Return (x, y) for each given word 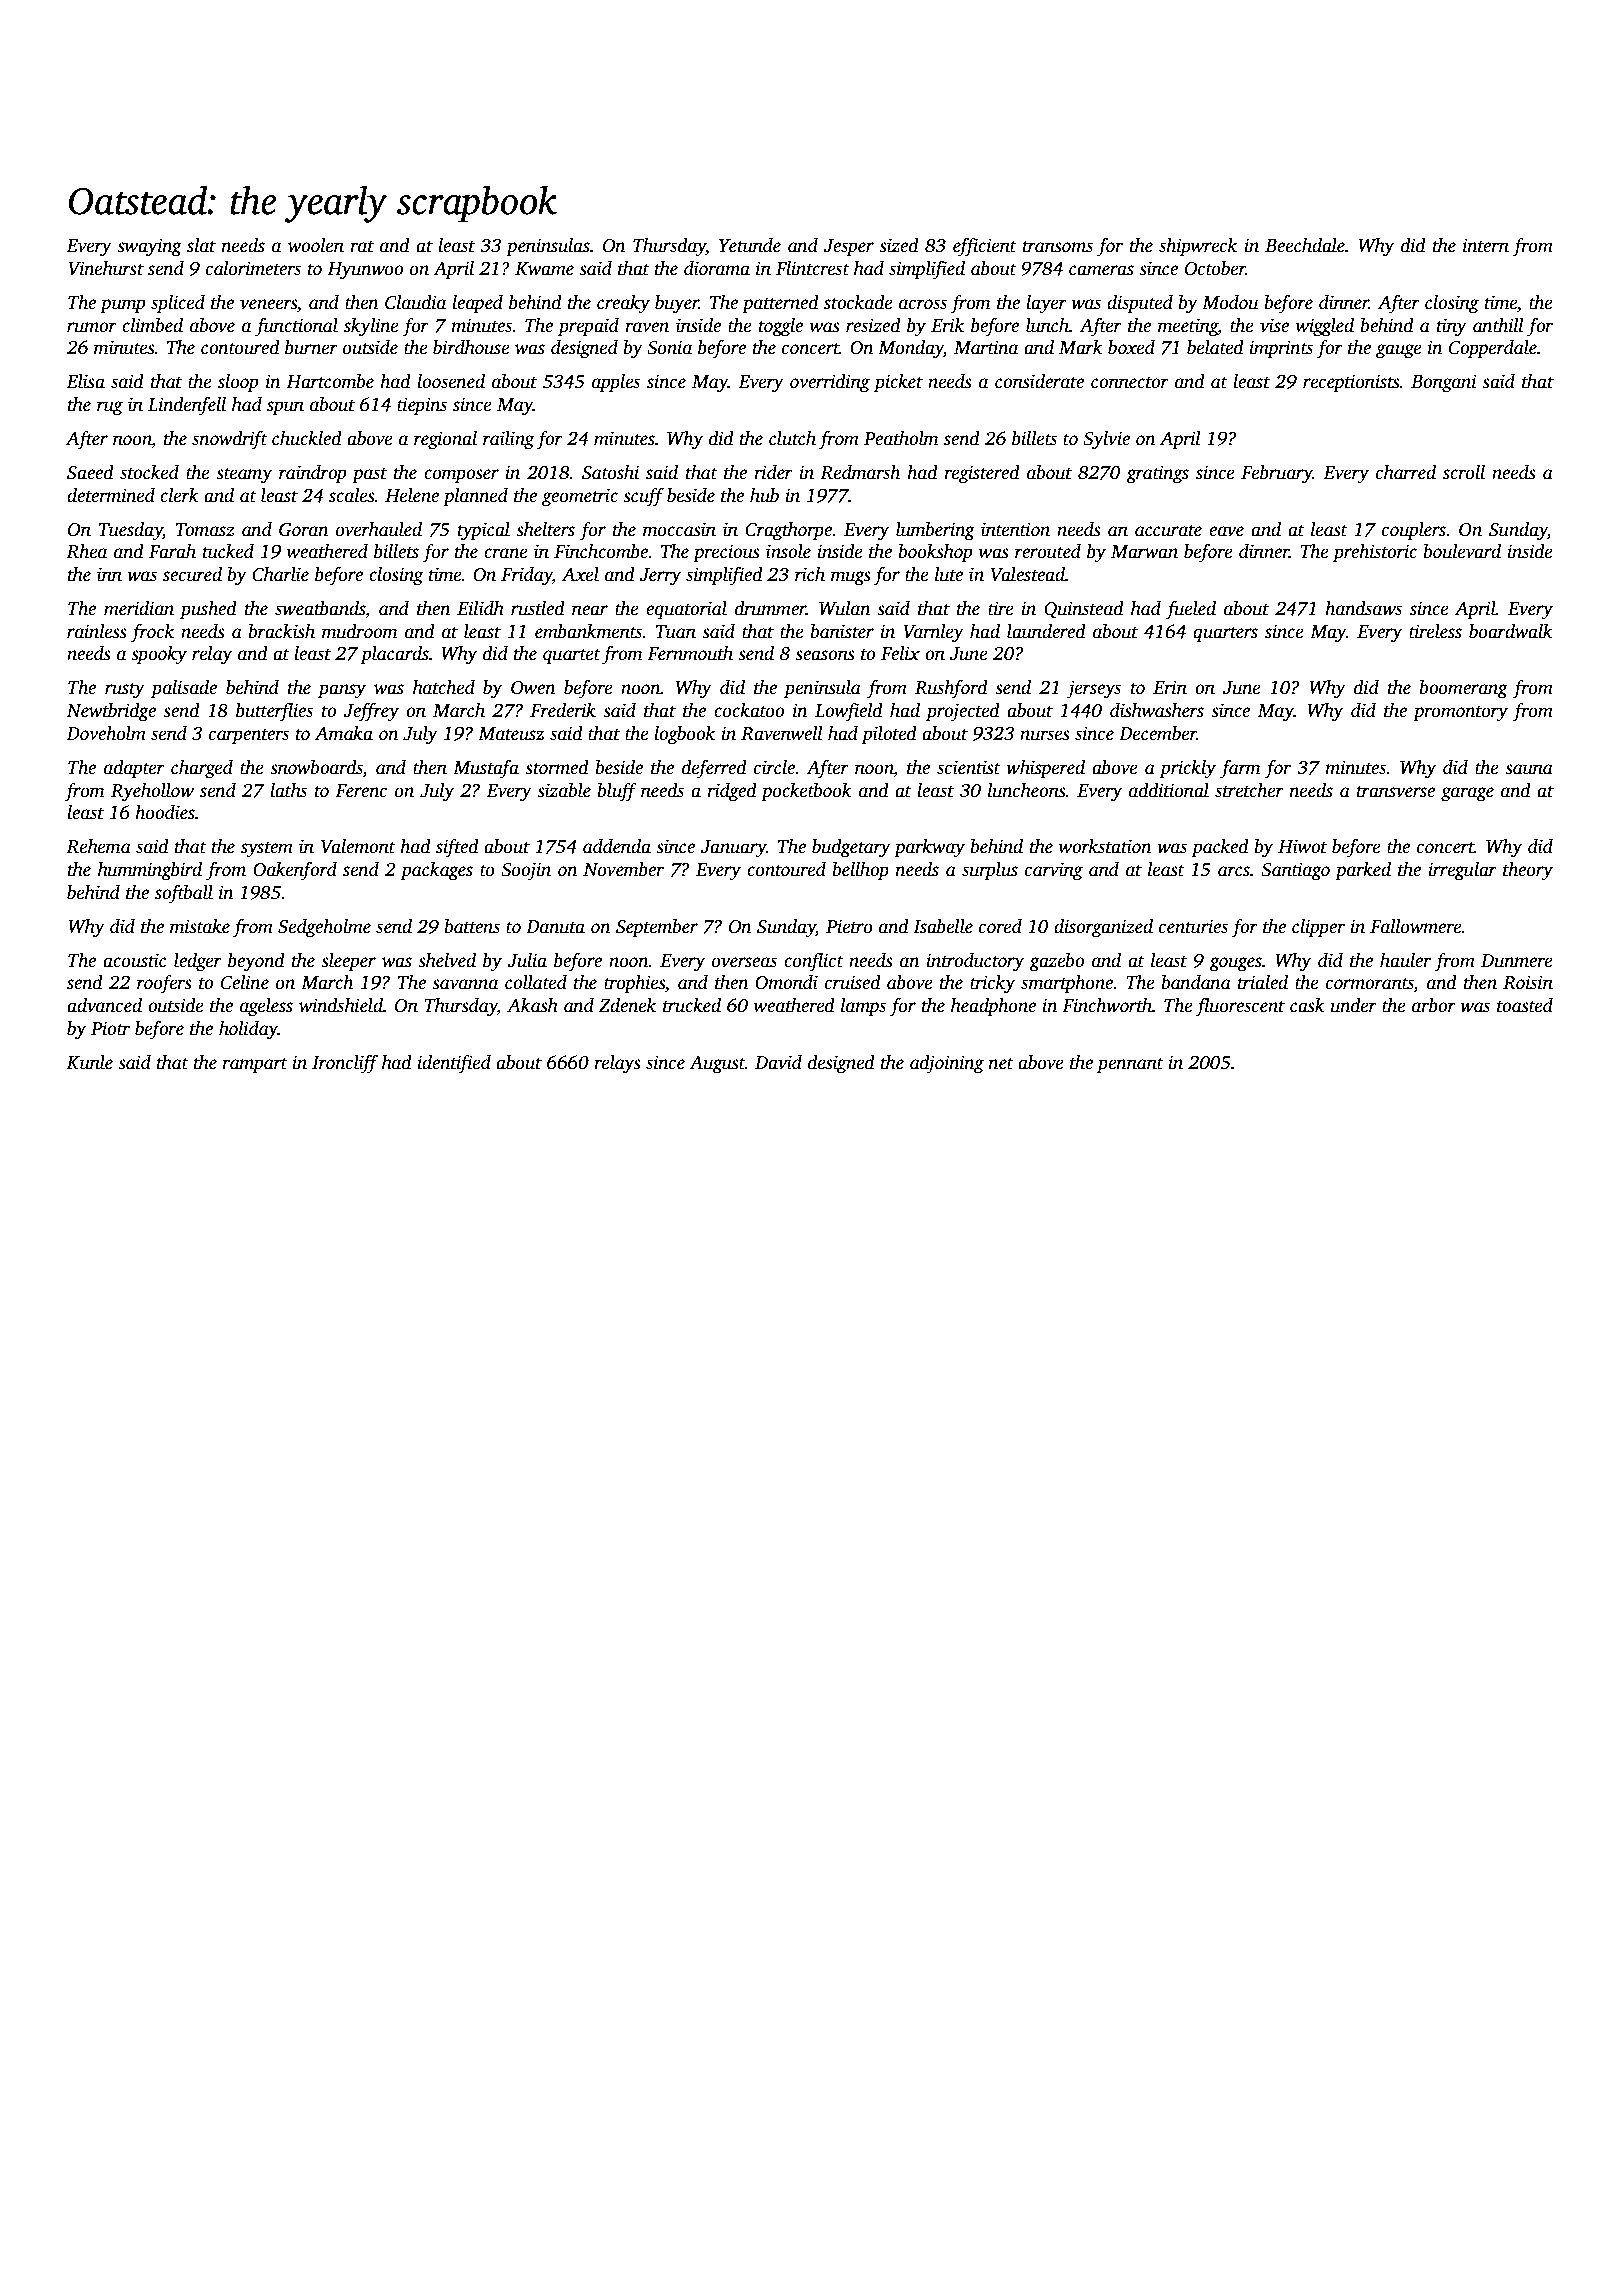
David (778, 1062)
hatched (444, 687)
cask (1307, 1005)
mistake (200, 926)
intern (1486, 245)
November (623, 869)
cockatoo (749, 710)
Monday (911, 349)
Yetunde (750, 245)
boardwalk (1511, 631)
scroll (1464, 472)
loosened (451, 381)
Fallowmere (1416, 926)
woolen (316, 245)
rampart (255, 1065)
